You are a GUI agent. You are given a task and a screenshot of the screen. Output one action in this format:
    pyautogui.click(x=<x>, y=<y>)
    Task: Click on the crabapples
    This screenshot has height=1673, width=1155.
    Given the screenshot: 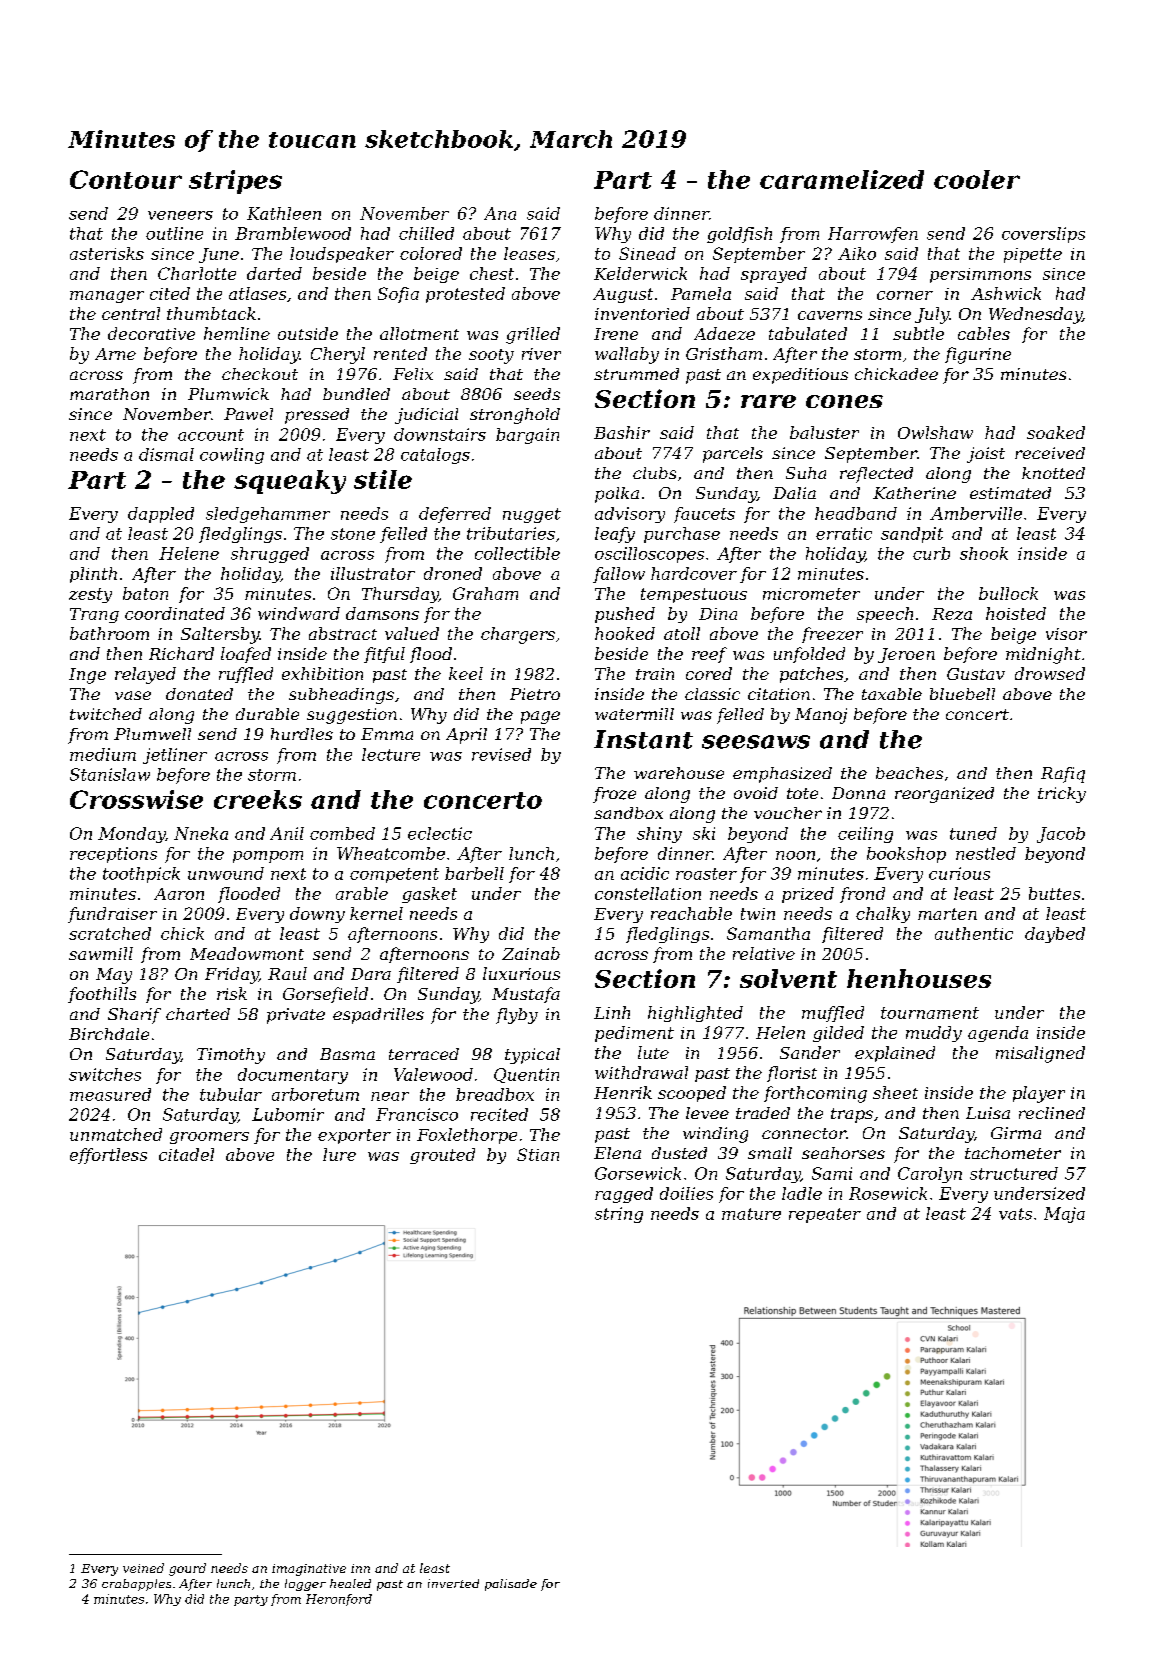 What is the action you would take?
    pyautogui.click(x=136, y=1585)
